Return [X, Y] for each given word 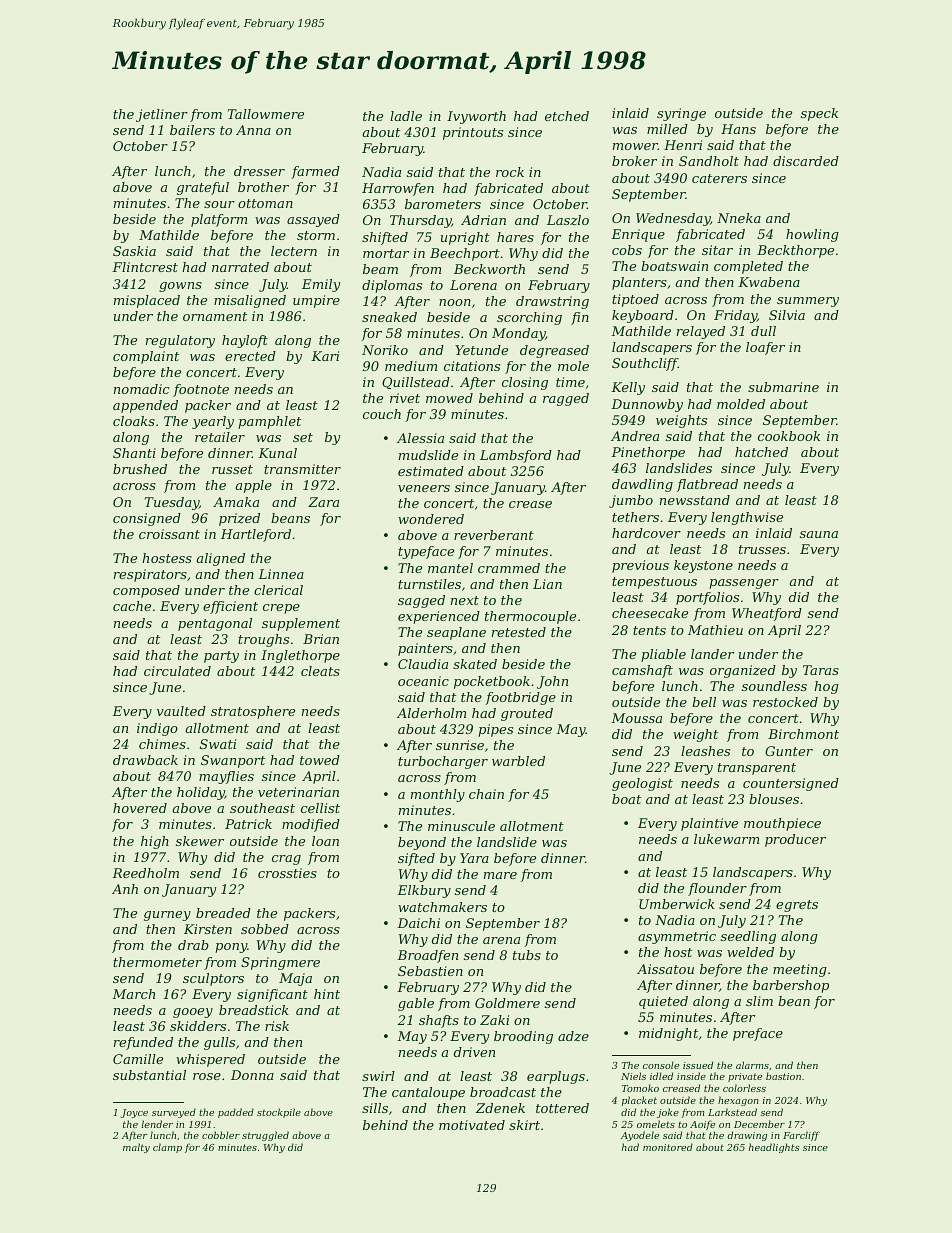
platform [219, 220]
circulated [177, 671]
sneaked [389, 317]
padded [236, 1113]
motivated [472, 1125]
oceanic [423, 681]
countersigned [791, 784]
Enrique [638, 235]
